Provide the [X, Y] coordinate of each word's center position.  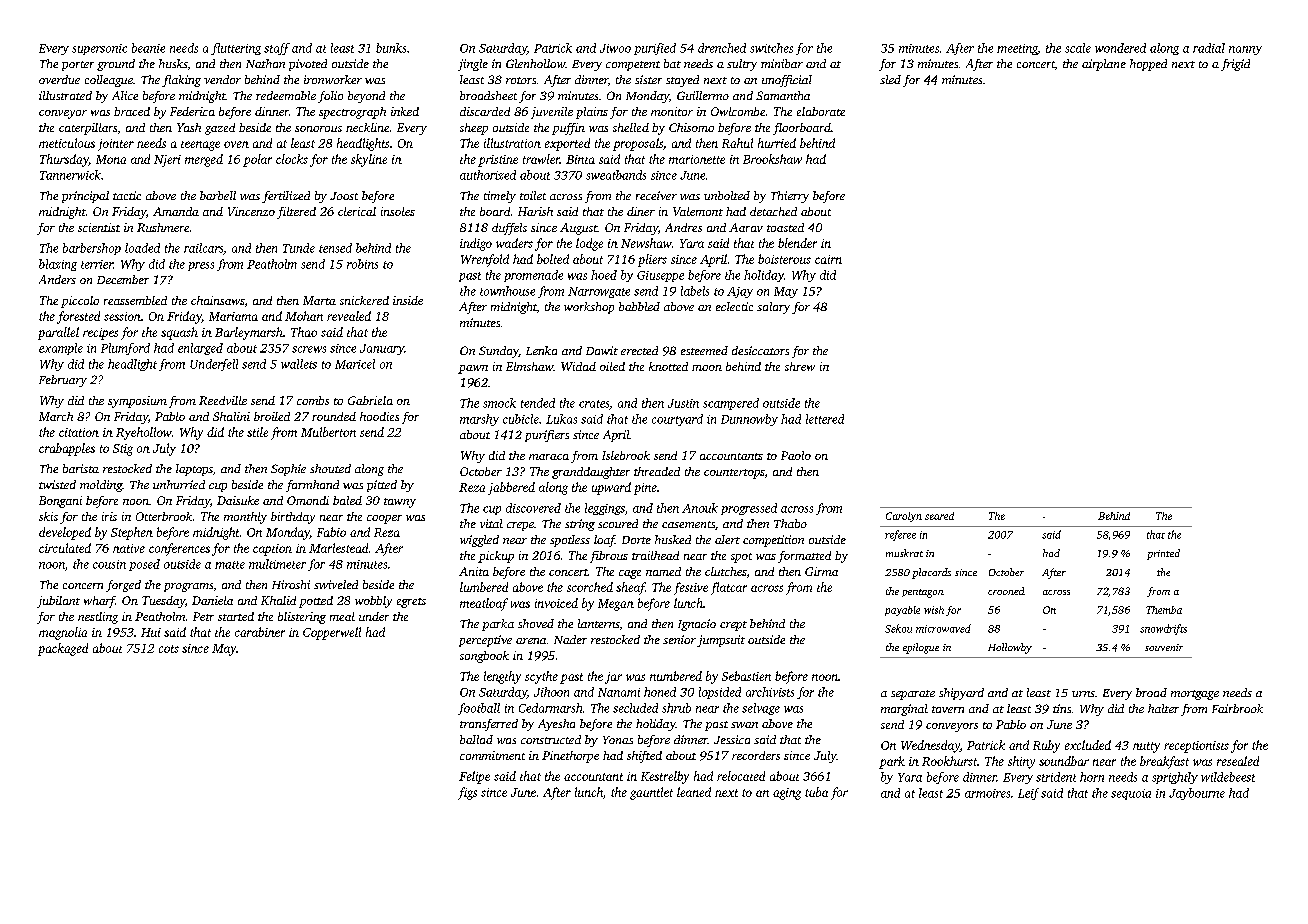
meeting [1017, 49]
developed [65, 533]
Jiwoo [615, 48]
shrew [800, 366]
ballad [476, 739]
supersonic [99, 49]
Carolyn [904, 517]
